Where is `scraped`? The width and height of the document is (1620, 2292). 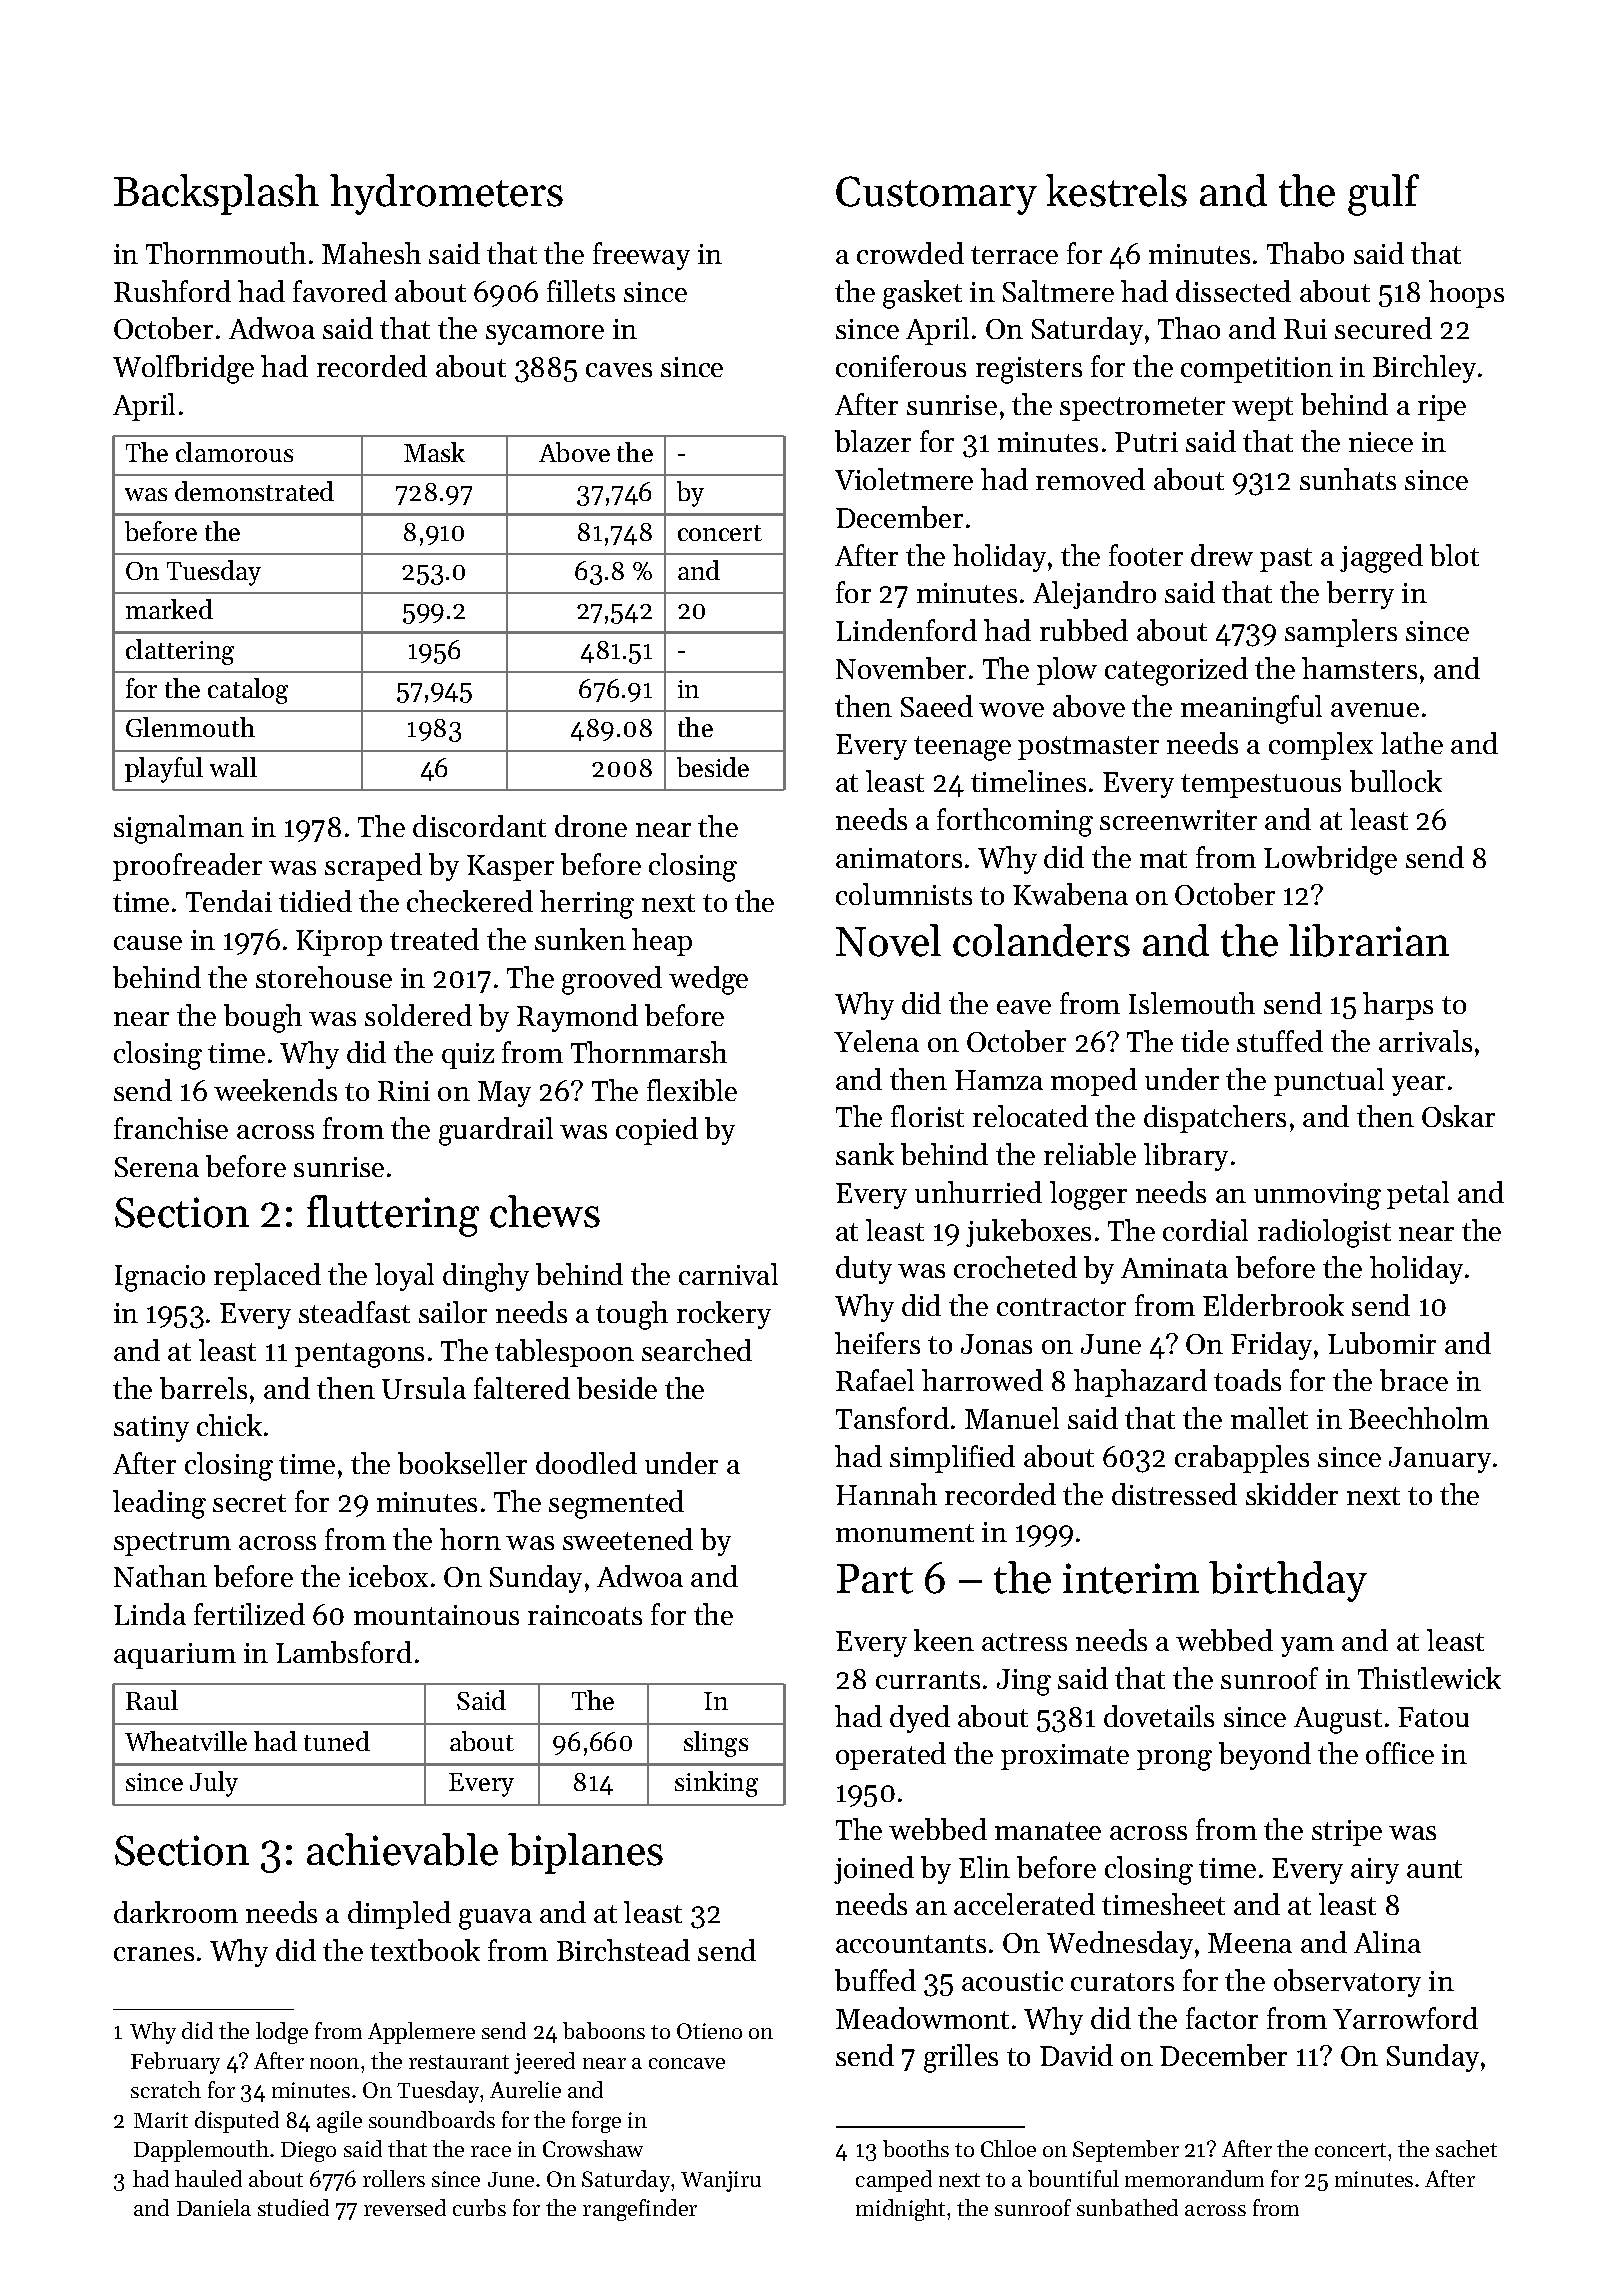 scraped is located at coordinates (373, 867).
